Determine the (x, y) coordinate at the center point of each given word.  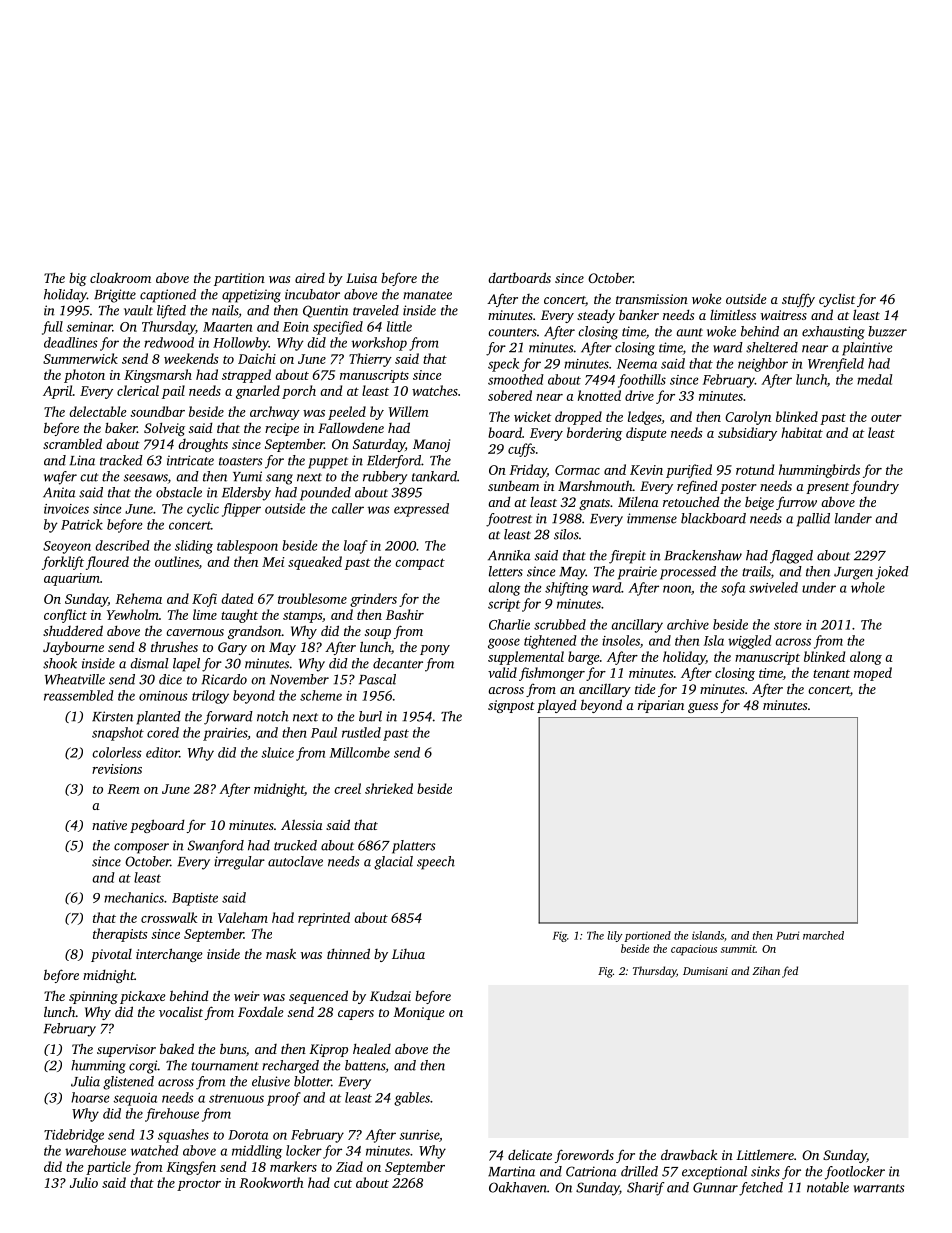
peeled (347, 413)
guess (703, 708)
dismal (149, 663)
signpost (511, 706)
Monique (419, 1013)
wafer (60, 478)
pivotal (111, 955)
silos (566, 534)
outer (886, 417)
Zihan (766, 970)
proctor (199, 1185)
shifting (567, 589)
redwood (169, 342)
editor (162, 752)
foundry (875, 487)
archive (688, 624)
